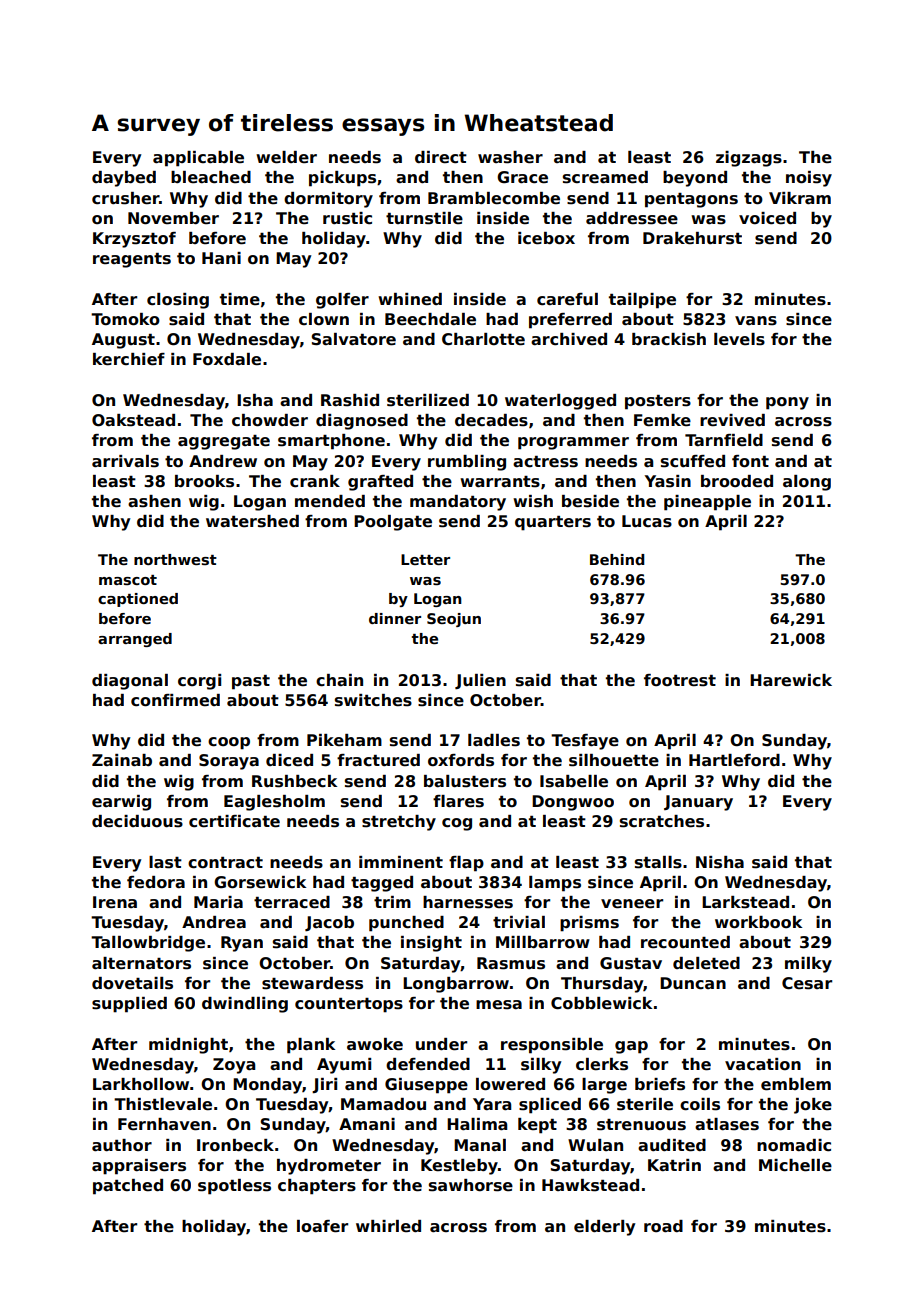  What do you see at coordinates (791, 680) in the image?
I see `Harewick` at bounding box center [791, 680].
